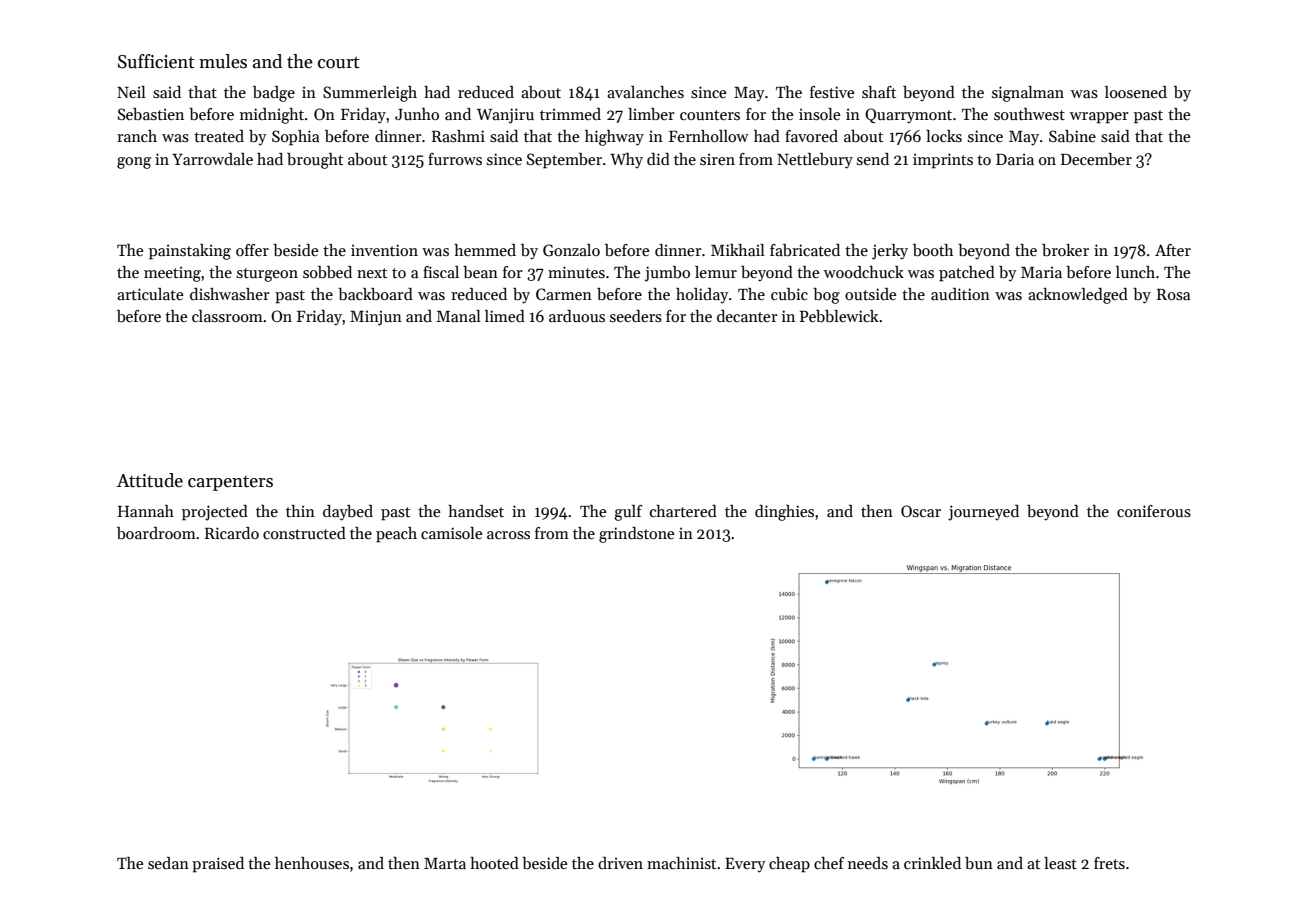 The width and height of the screenshot is (1308, 924). Describe the element at coordinates (983, 513) in the screenshot. I see `journeyed` at that location.
